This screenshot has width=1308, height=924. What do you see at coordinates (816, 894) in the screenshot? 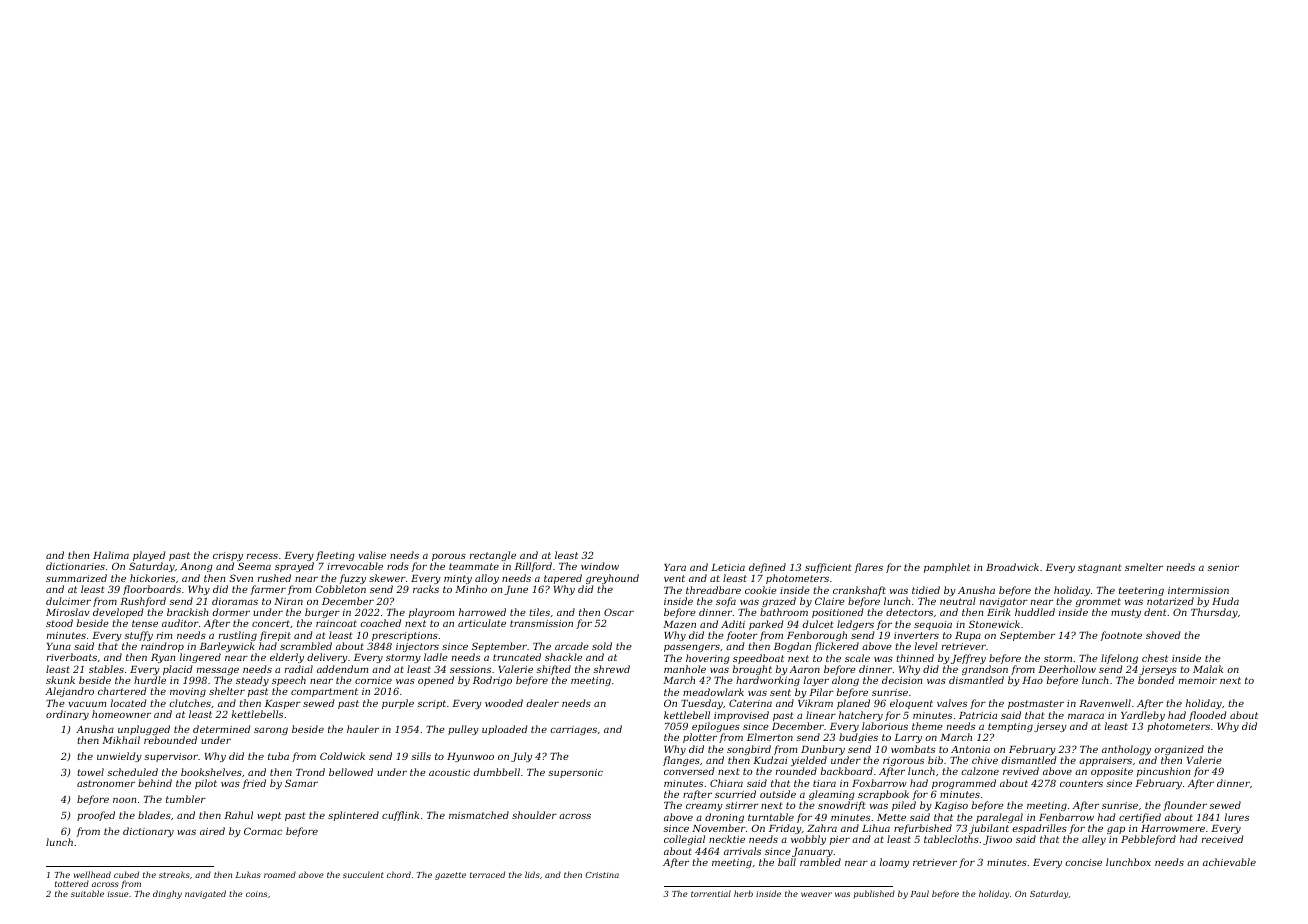
I see `weaver` at bounding box center [816, 894].
